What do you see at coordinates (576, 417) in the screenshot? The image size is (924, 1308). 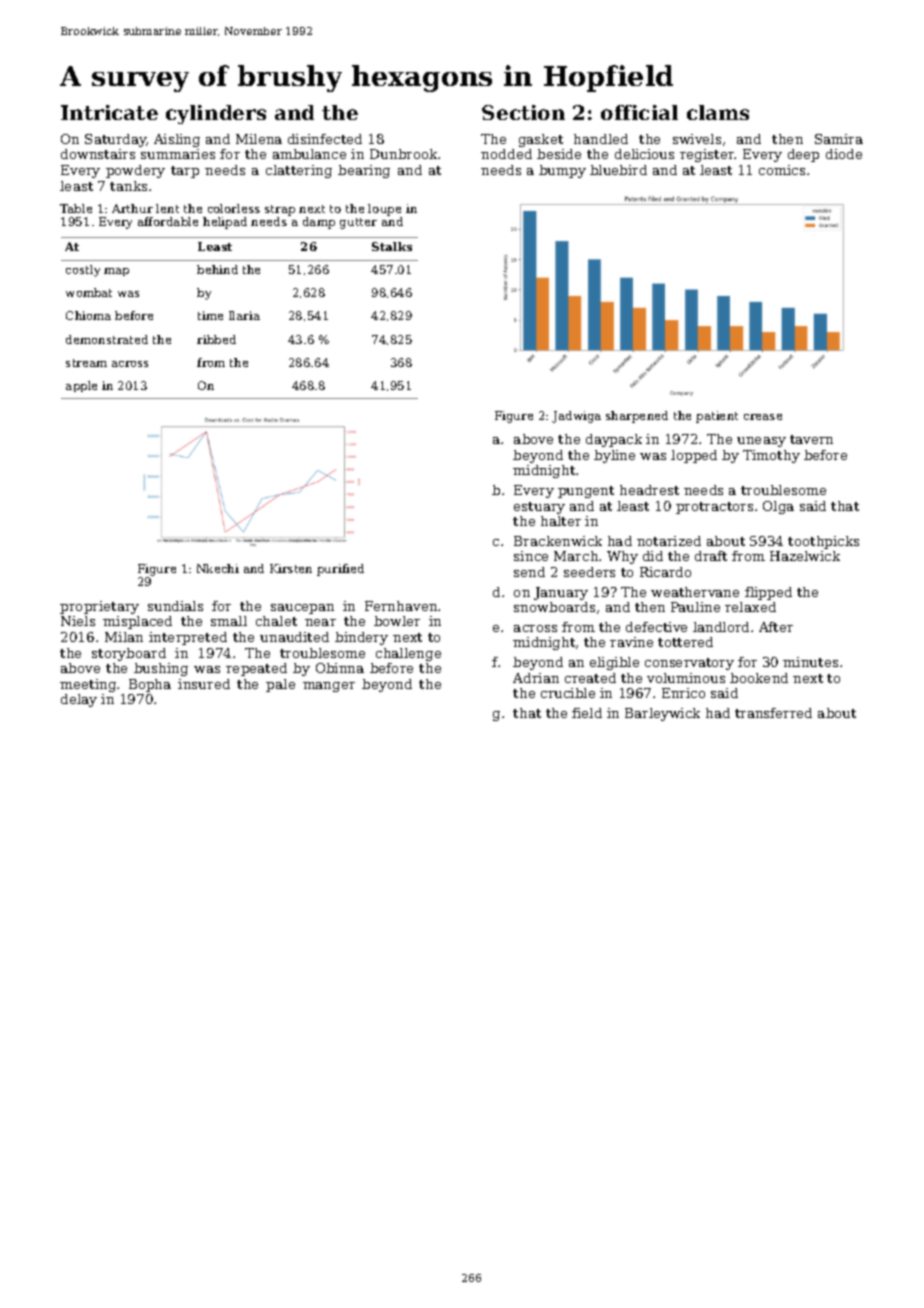 I see `Jadwiga` at bounding box center [576, 417].
